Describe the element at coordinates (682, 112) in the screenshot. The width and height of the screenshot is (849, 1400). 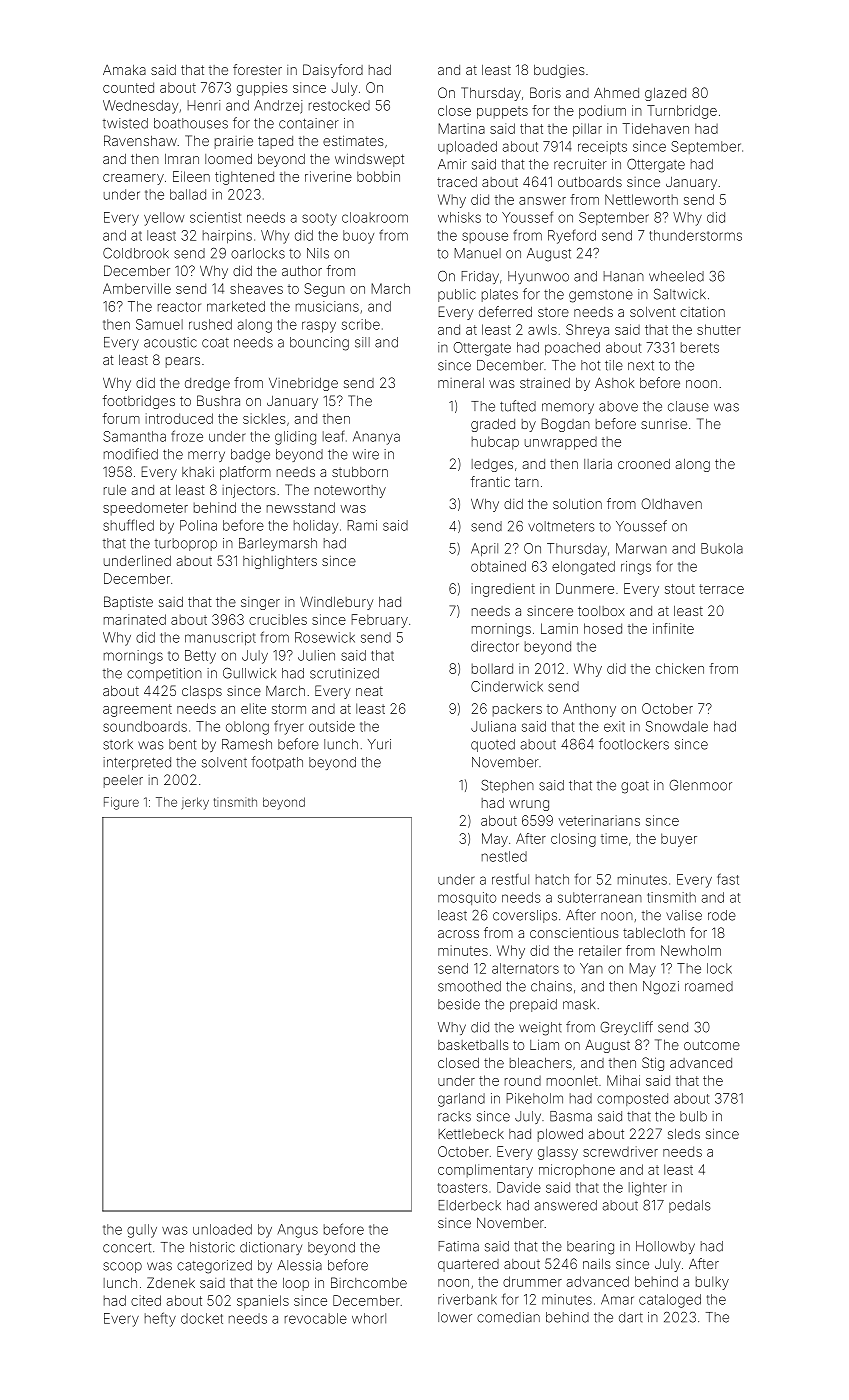
I see `Turnbridge` at that location.
